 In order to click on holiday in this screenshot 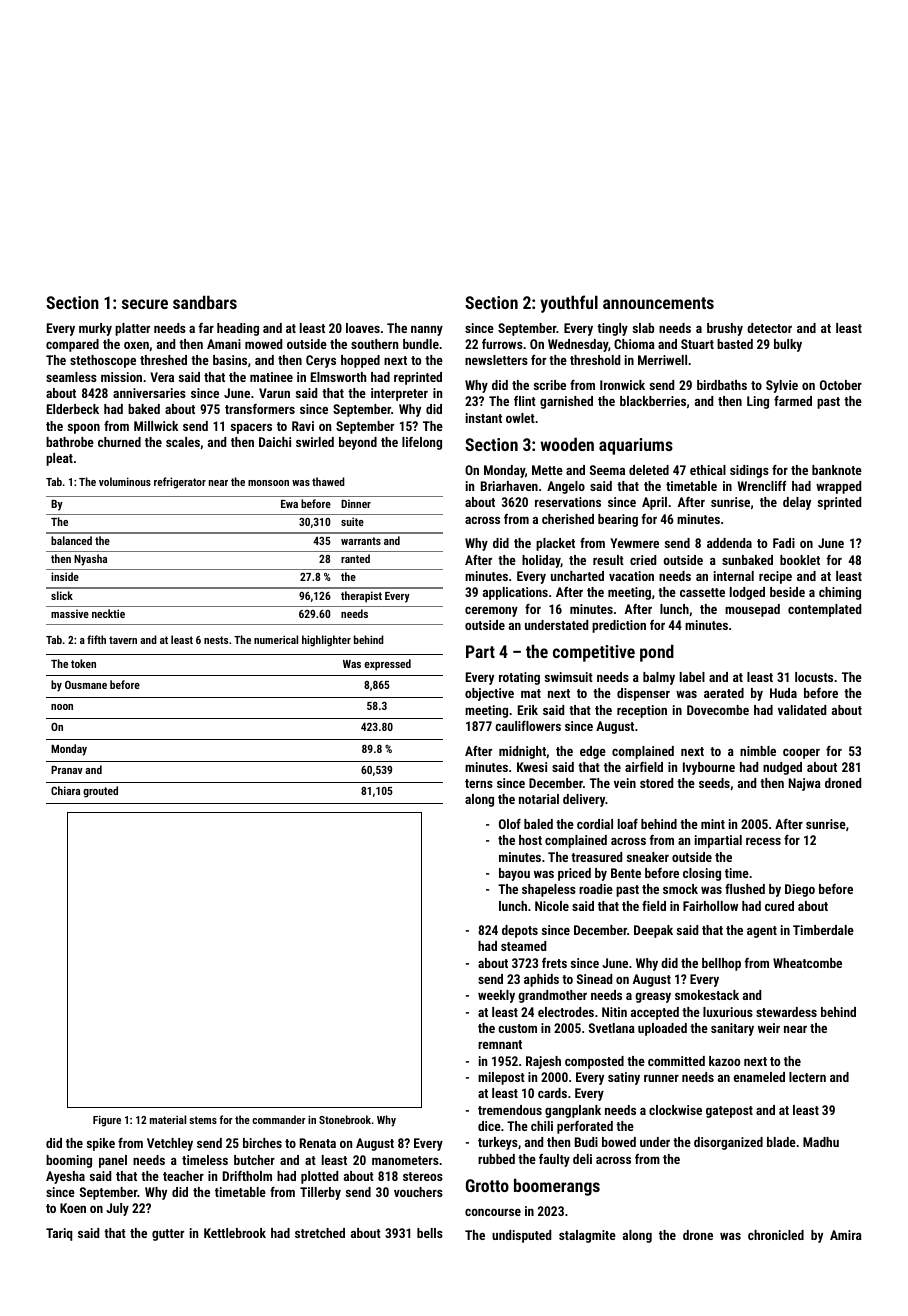, I will do `click(541, 561)`.
